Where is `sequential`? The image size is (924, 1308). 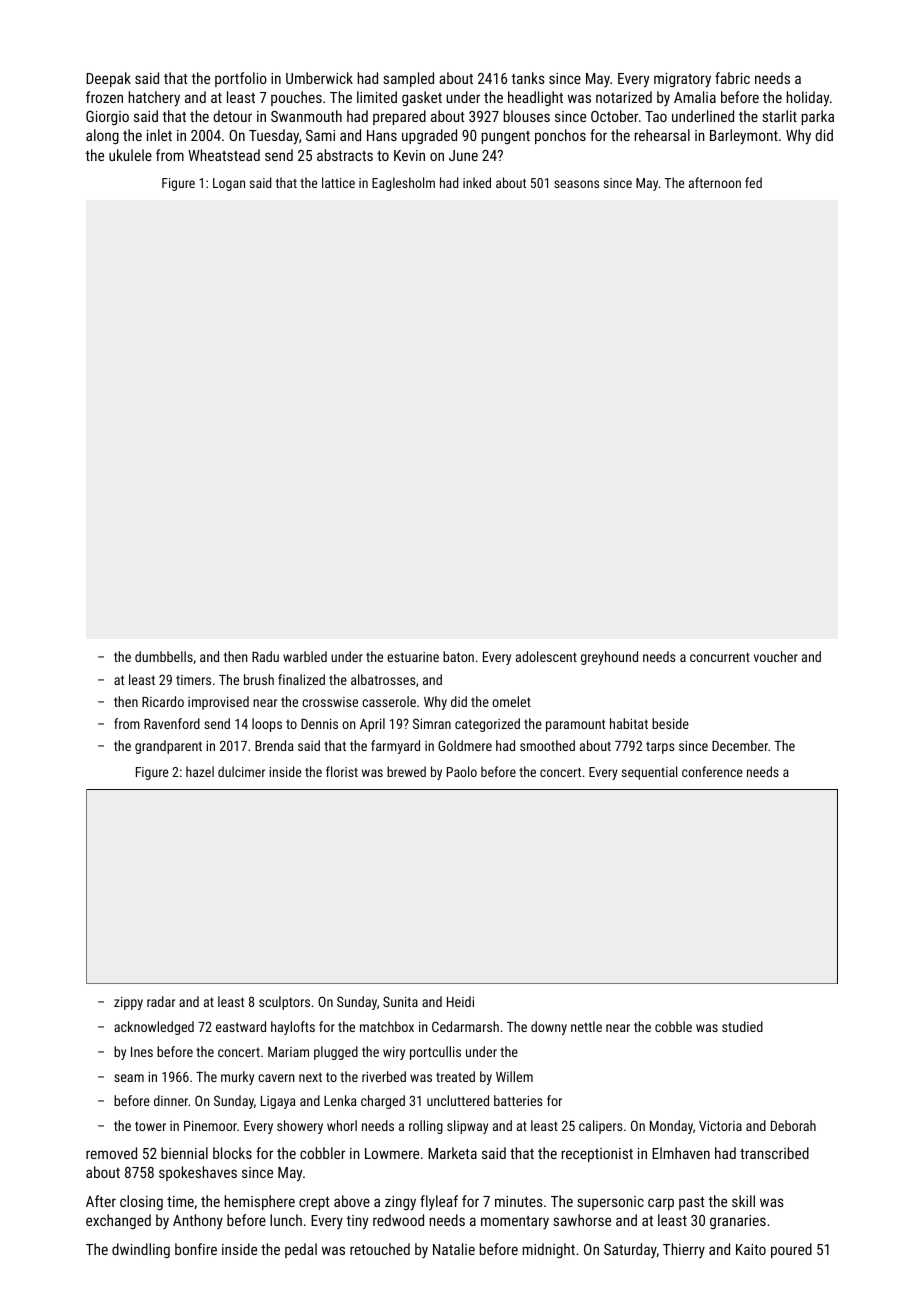
sequential is located at coordinates (649, 773).
